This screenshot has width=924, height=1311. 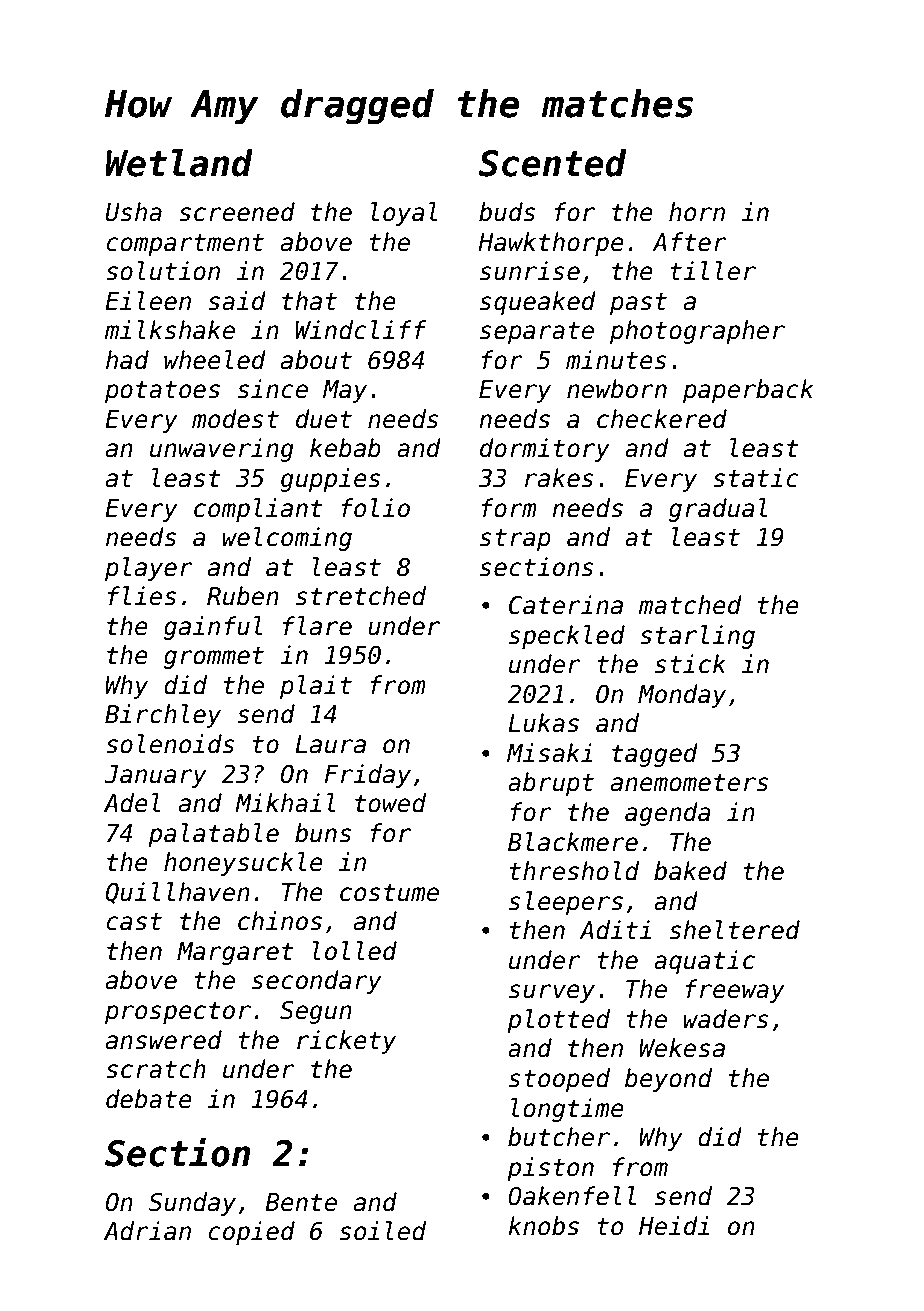 What do you see at coordinates (163, 271) in the screenshot?
I see `solution` at bounding box center [163, 271].
